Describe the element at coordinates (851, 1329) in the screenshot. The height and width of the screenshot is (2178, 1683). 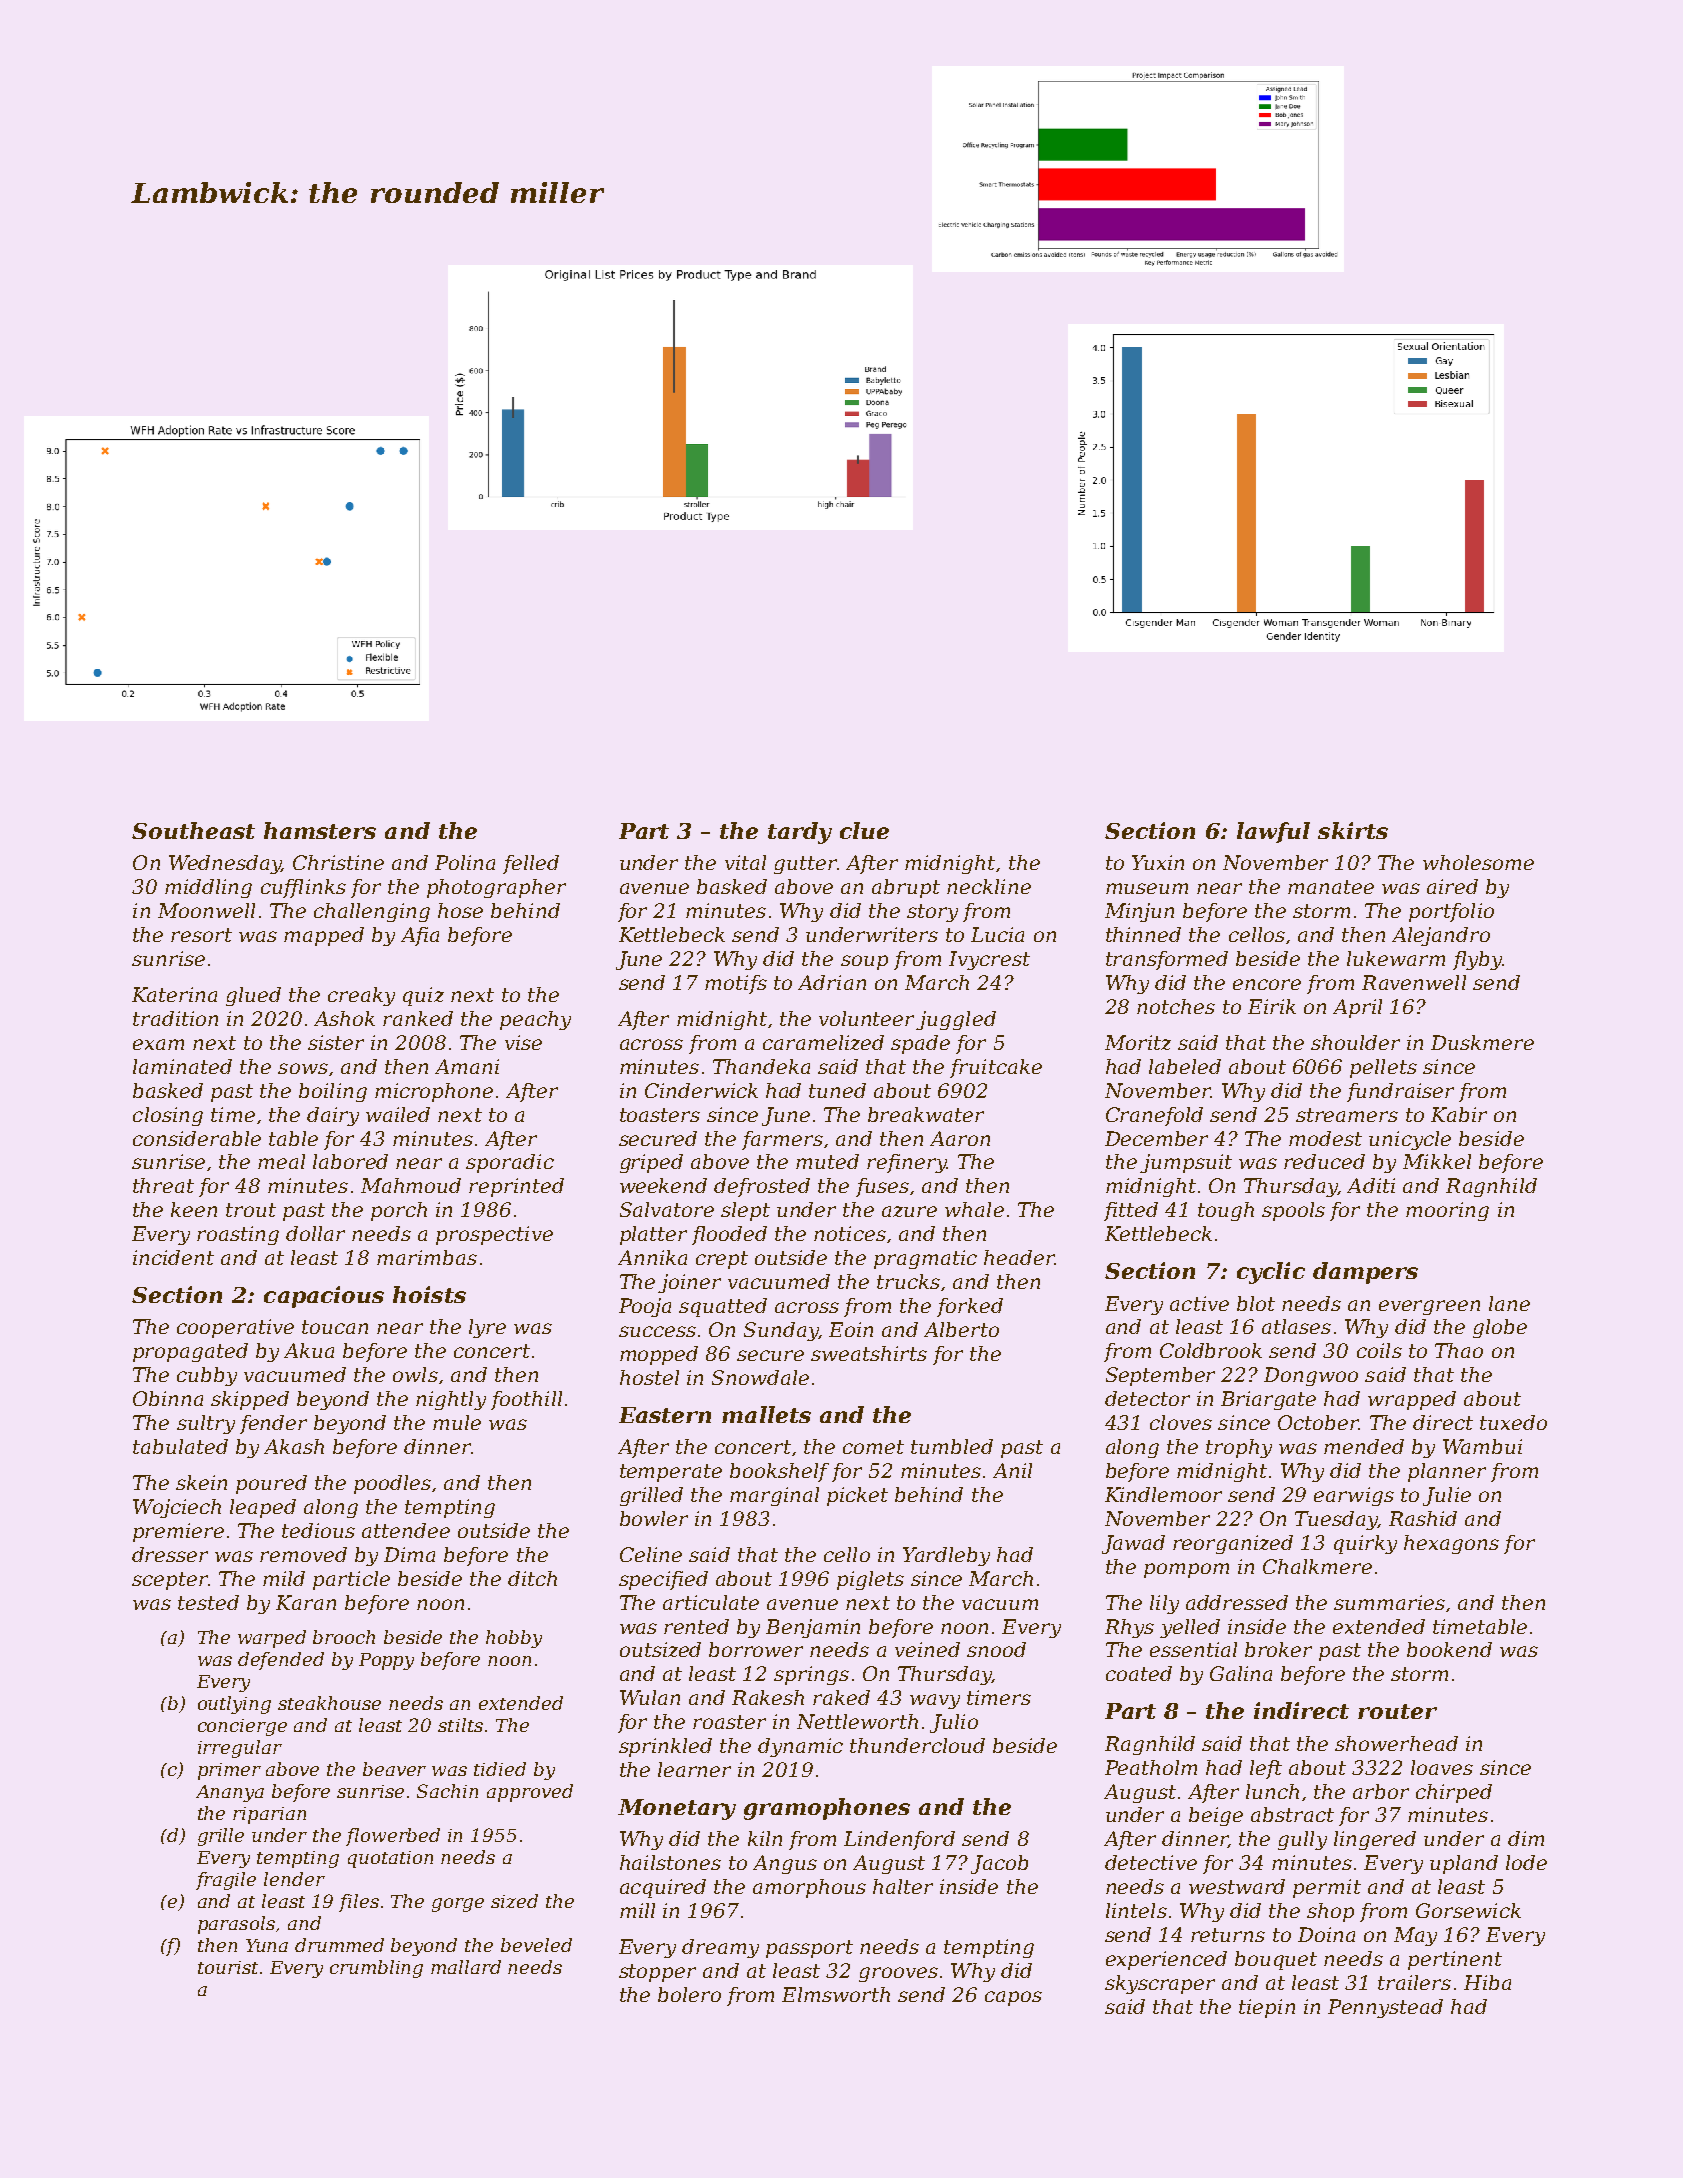
I see `Eoin` at that location.
